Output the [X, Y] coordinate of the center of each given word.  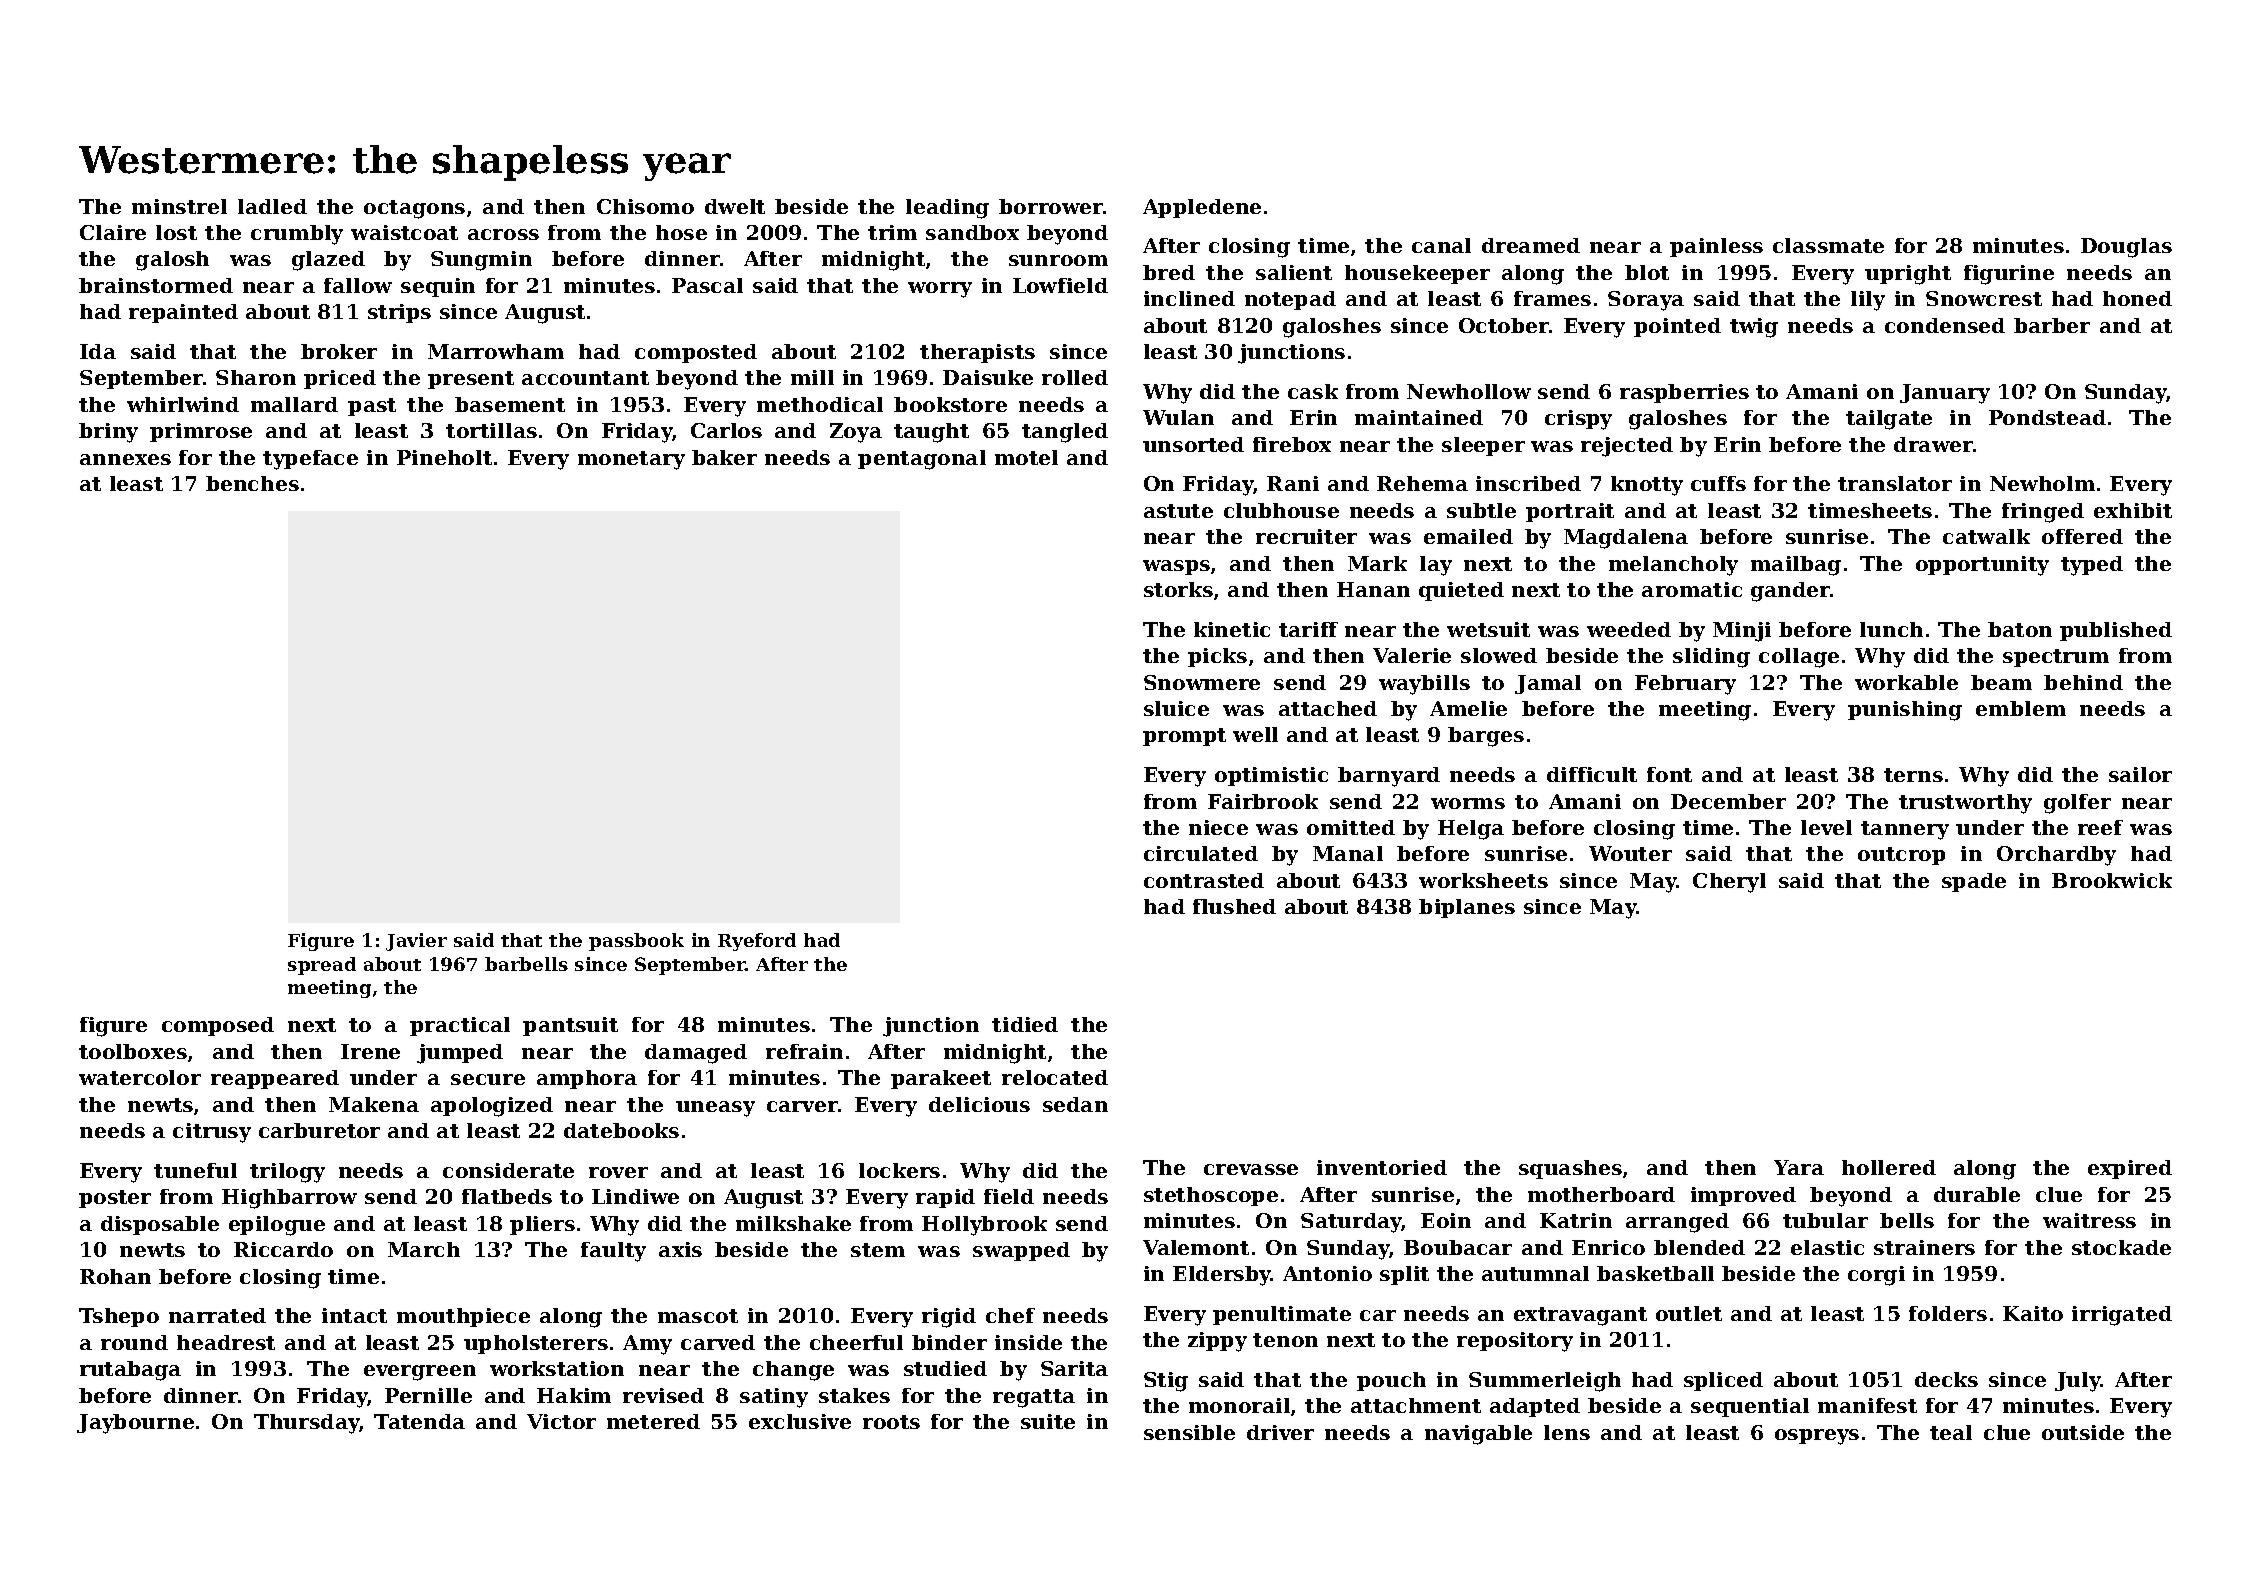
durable [1977, 1194]
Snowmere [1202, 682]
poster [115, 1199]
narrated [217, 1315]
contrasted [1204, 880]
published [2116, 631]
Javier [416, 942]
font [1669, 774]
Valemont [1196, 1247]
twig [1754, 328]
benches [252, 483]
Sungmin [481, 261]
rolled [1075, 377]
